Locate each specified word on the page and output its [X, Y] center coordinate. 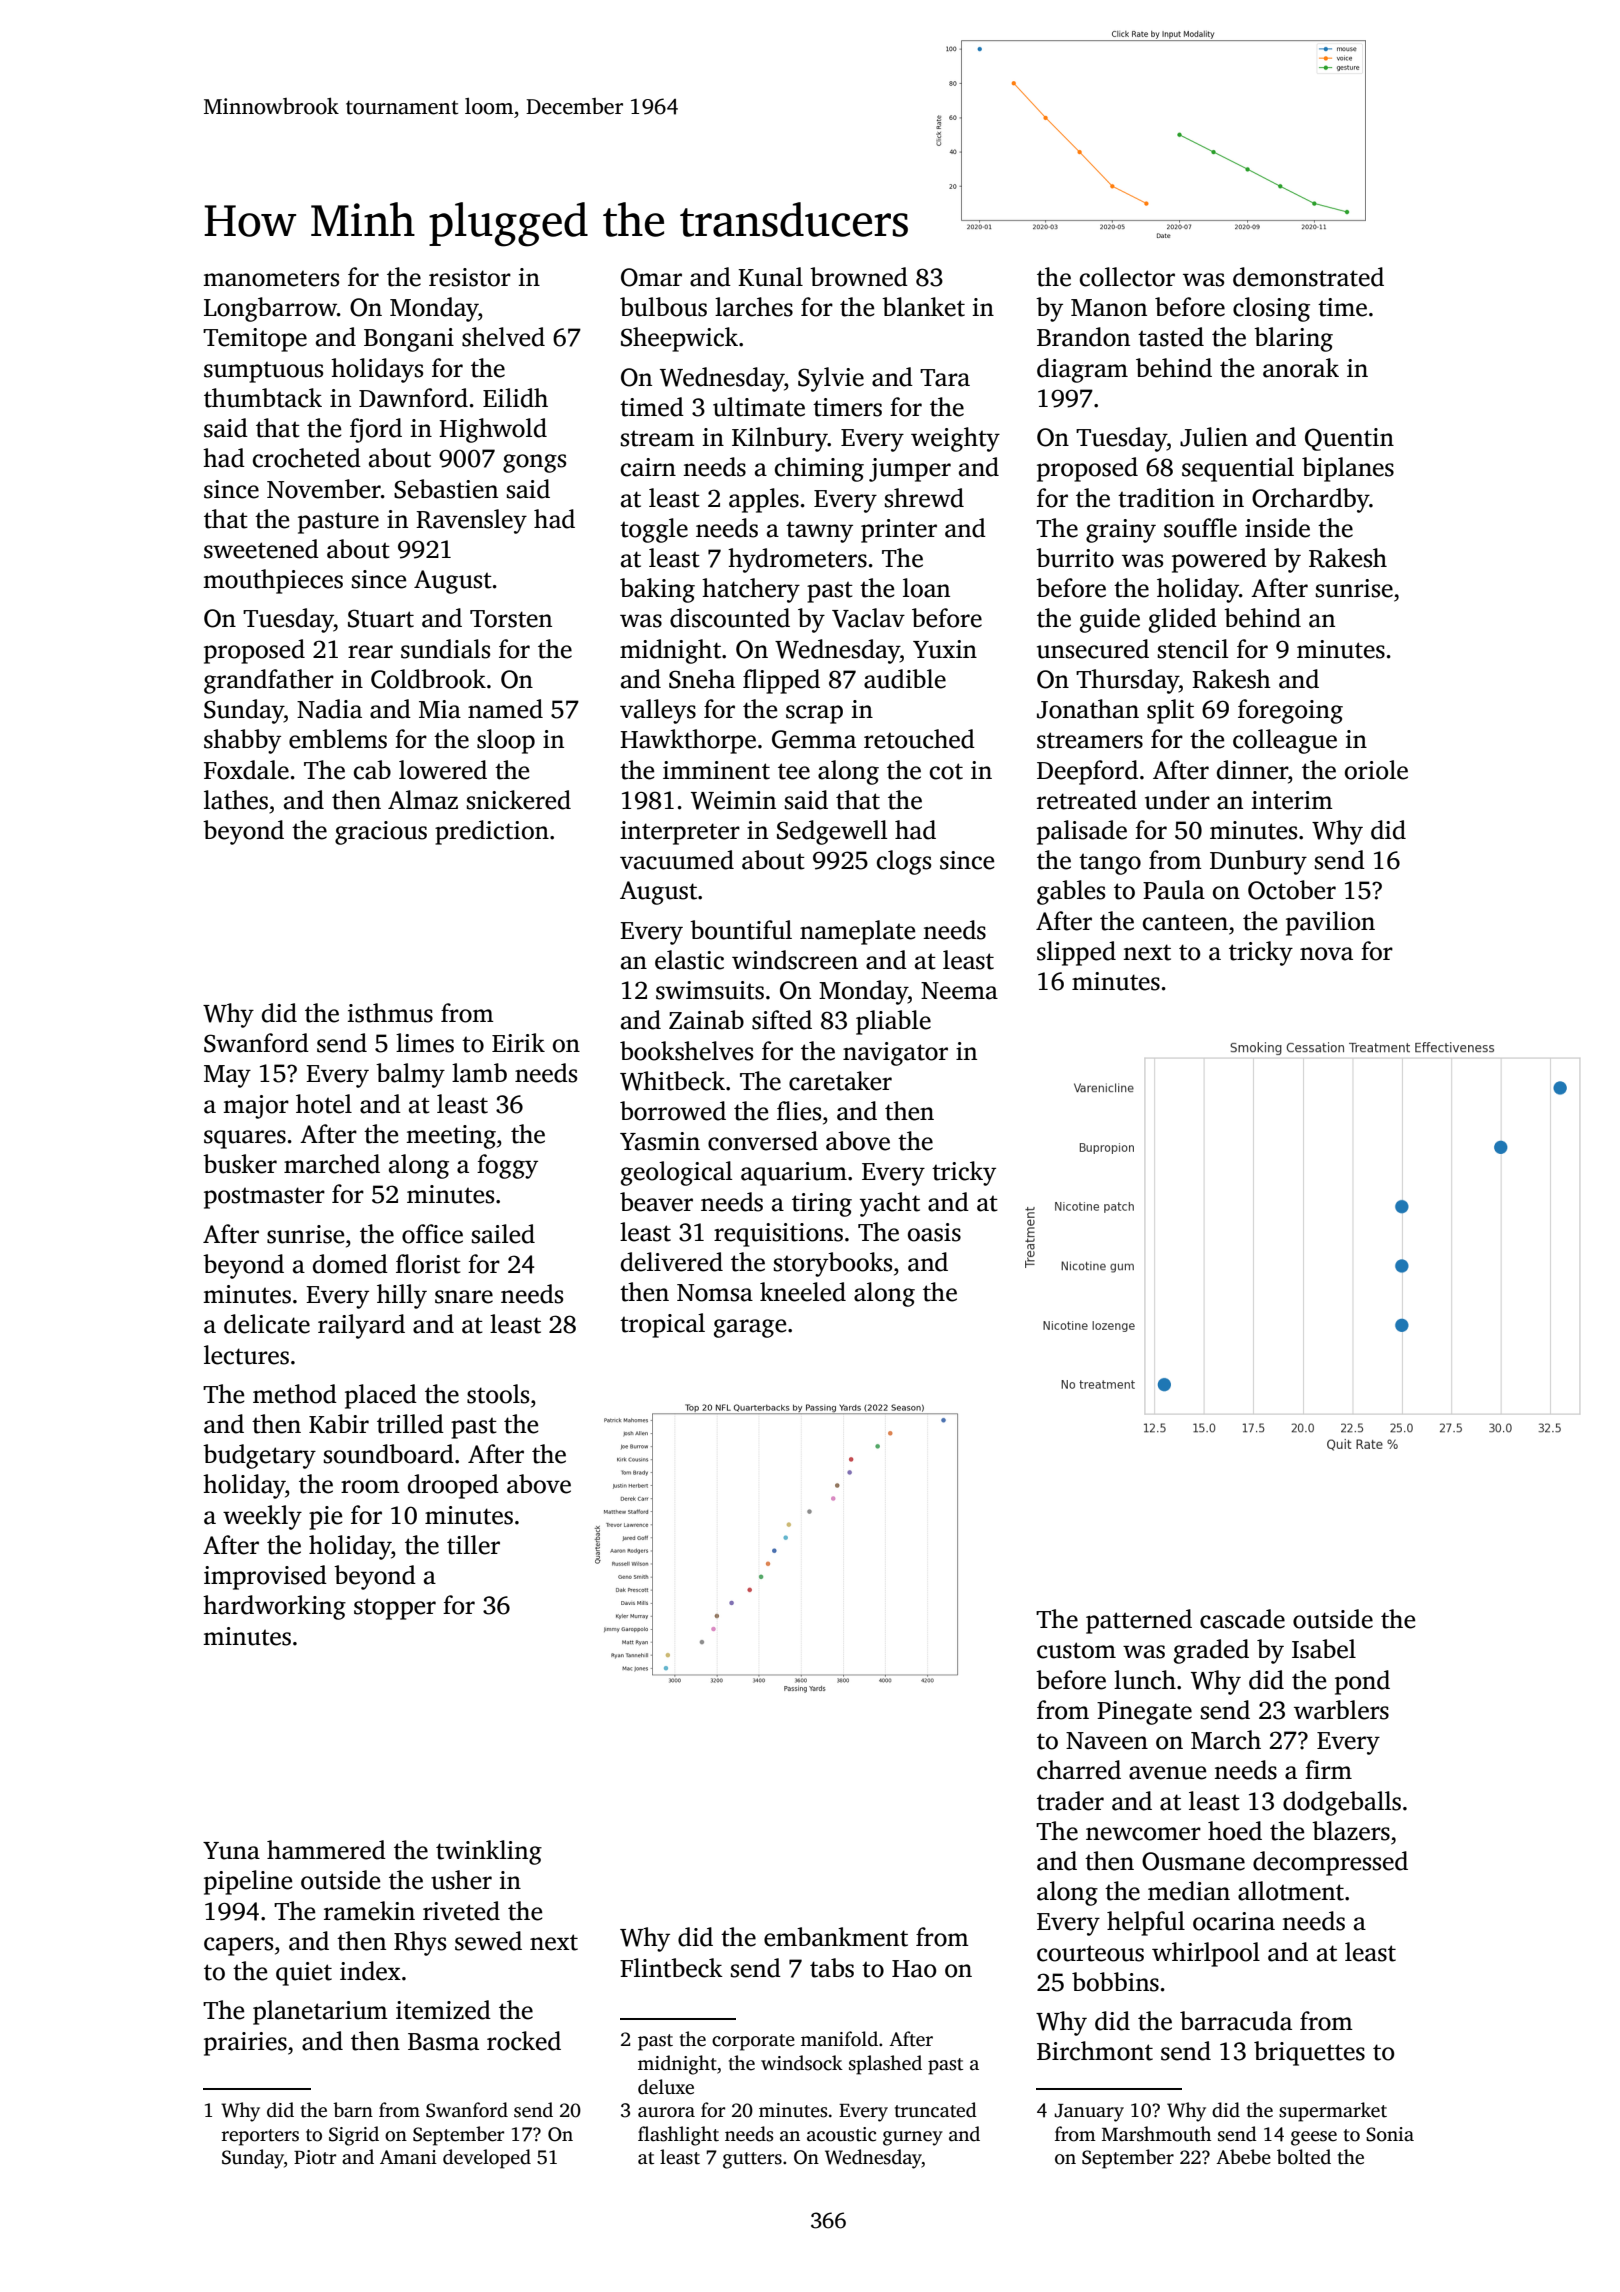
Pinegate [1144, 1713]
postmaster [264, 1198]
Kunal [770, 277]
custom [1076, 1650]
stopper [395, 1609]
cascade [1242, 1619]
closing [1271, 309]
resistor [470, 277]
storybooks [833, 1264]
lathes [236, 800]
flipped [781, 681]
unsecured [1093, 649]
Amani [408, 2157]
